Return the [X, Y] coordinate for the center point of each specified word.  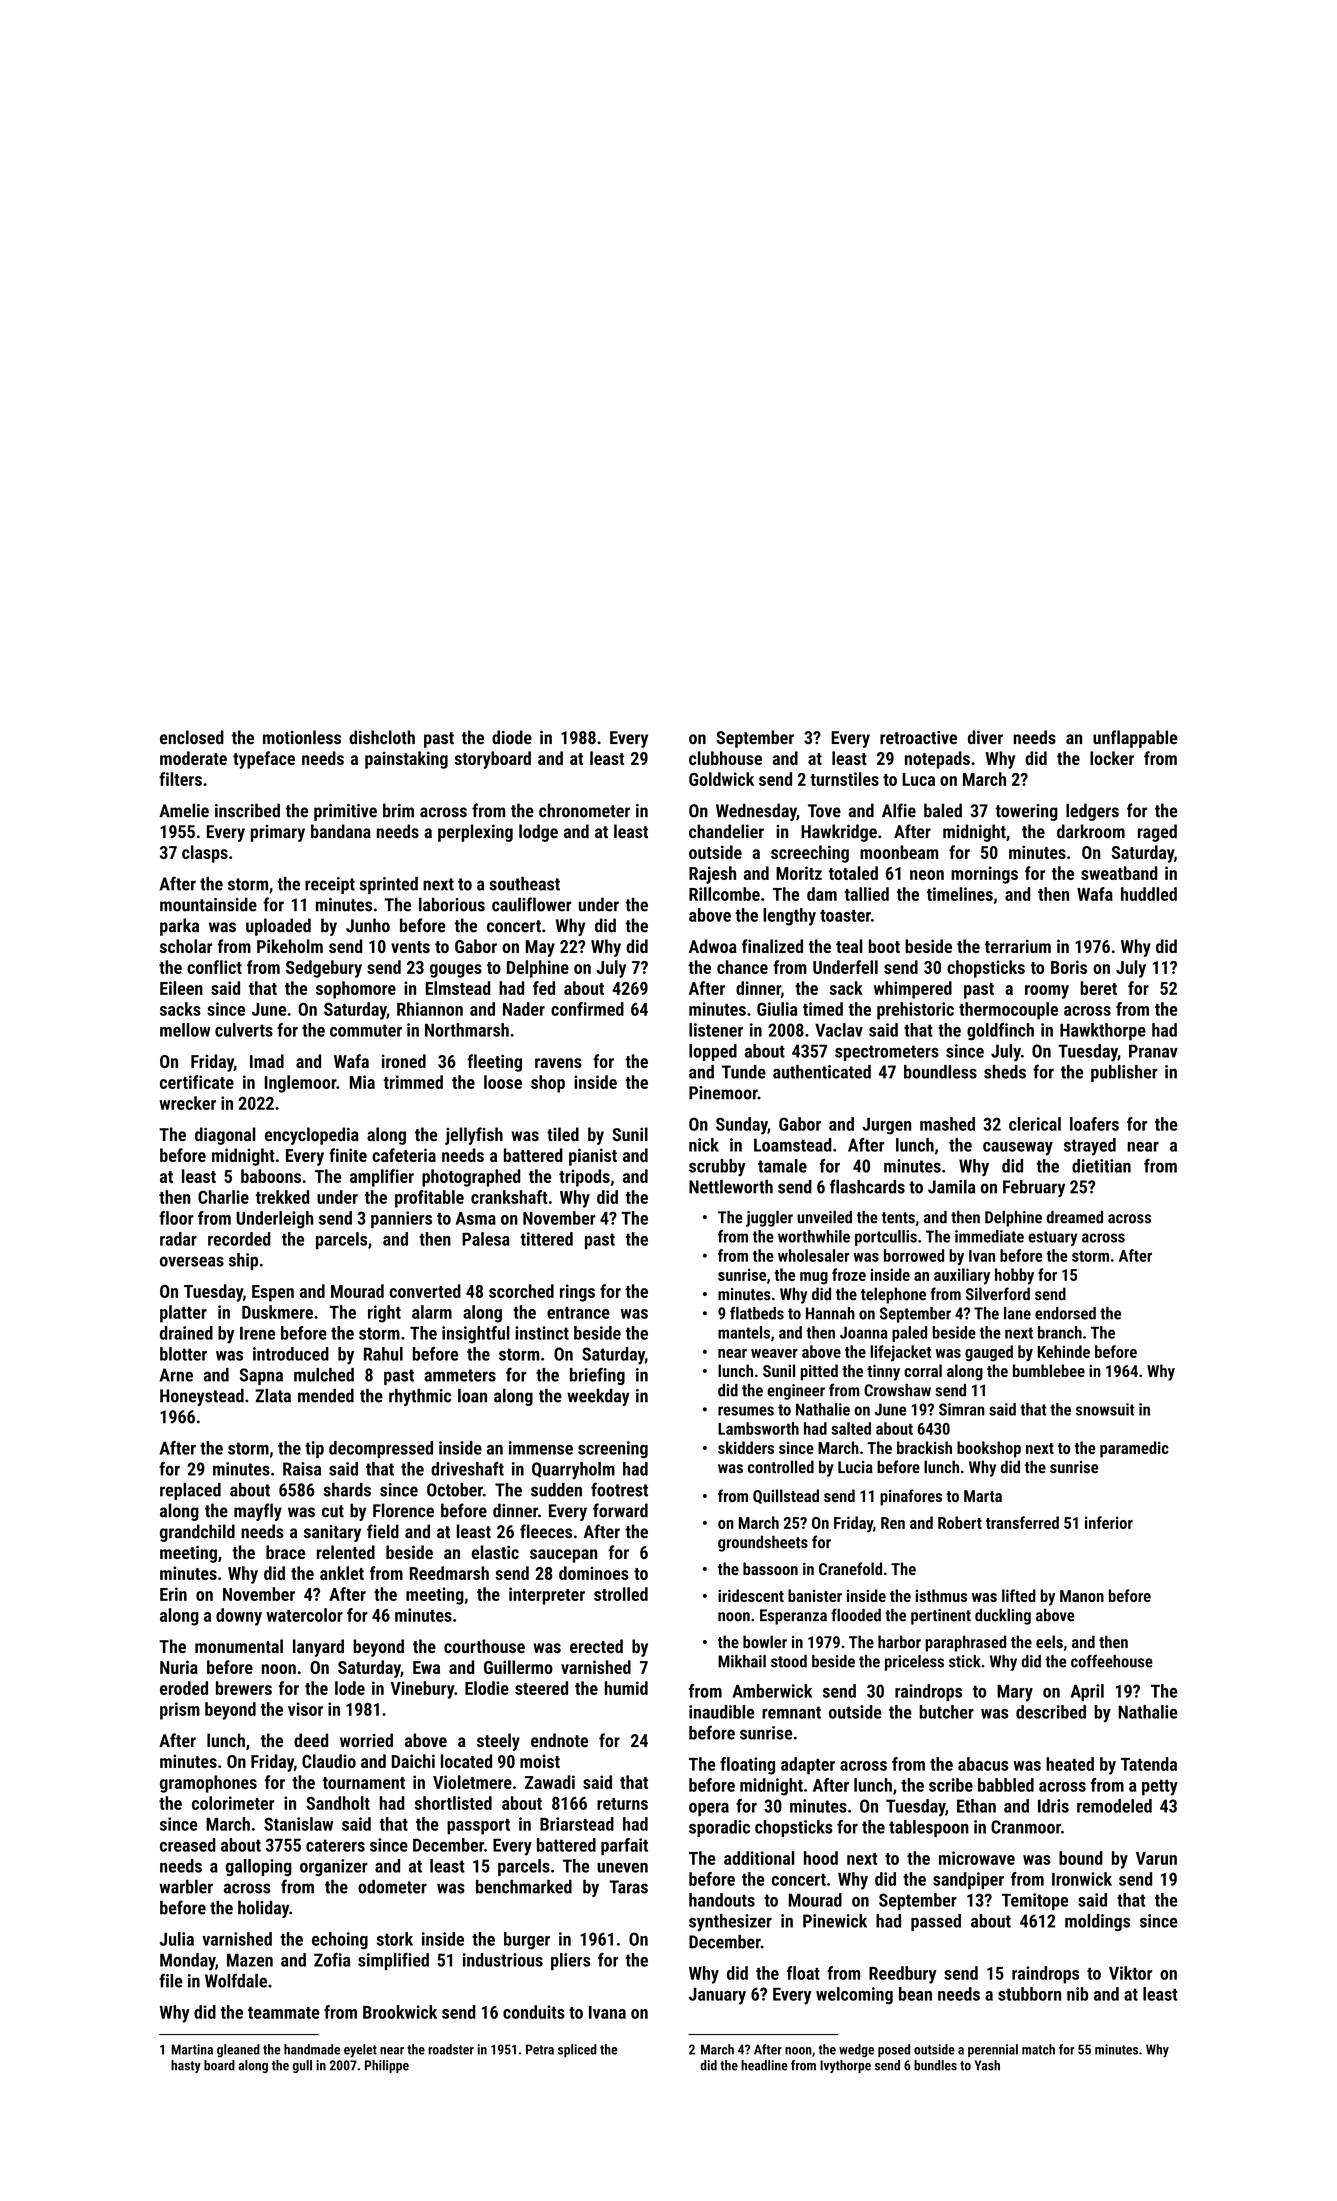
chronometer [584, 810]
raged [1157, 833]
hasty [186, 2066]
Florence [403, 1510]
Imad [267, 1061]
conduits [534, 2012]
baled [943, 810]
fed [544, 988]
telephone [893, 1295]
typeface [264, 760]
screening [613, 1449]
